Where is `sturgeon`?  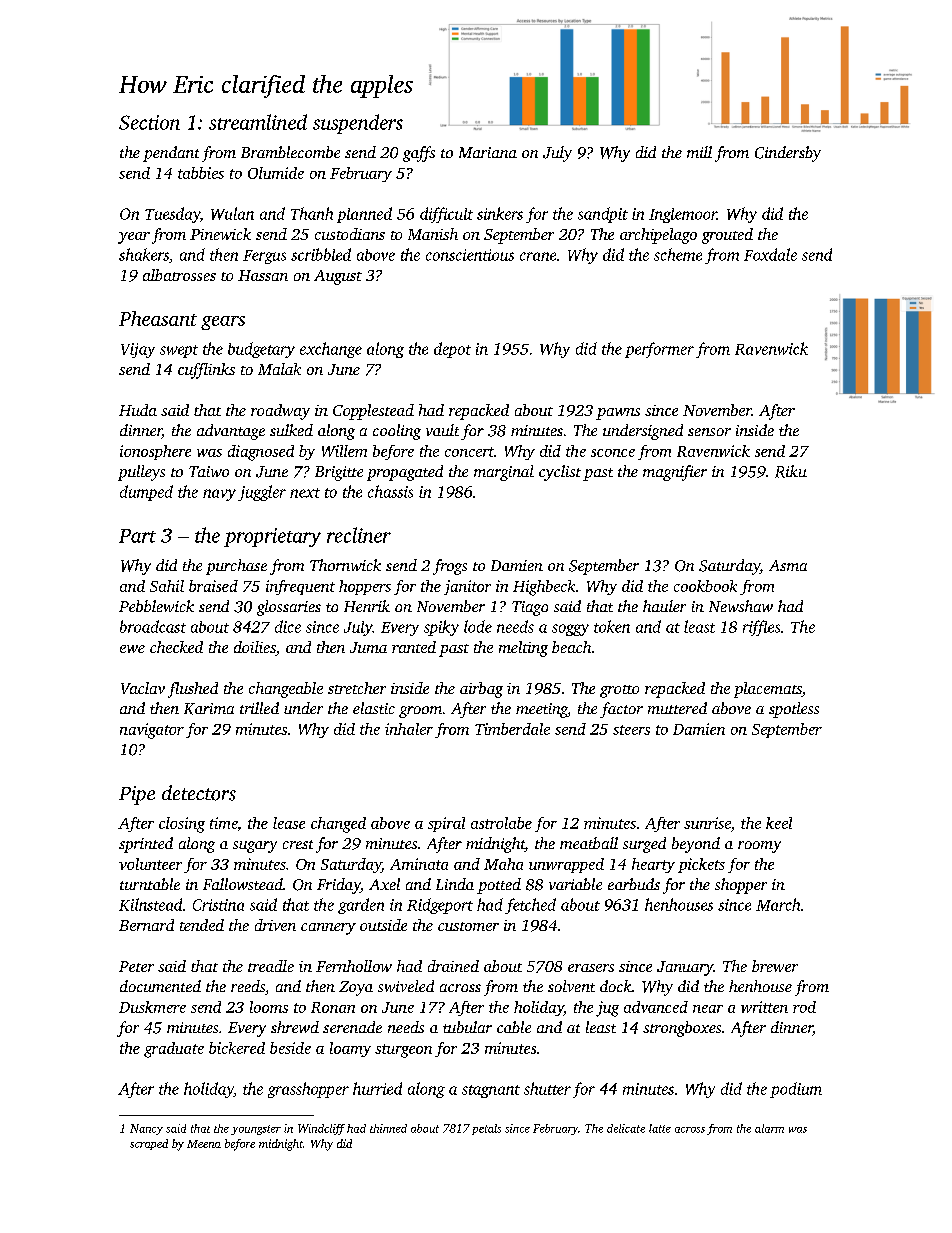 sturgeon is located at coordinates (403, 1051).
